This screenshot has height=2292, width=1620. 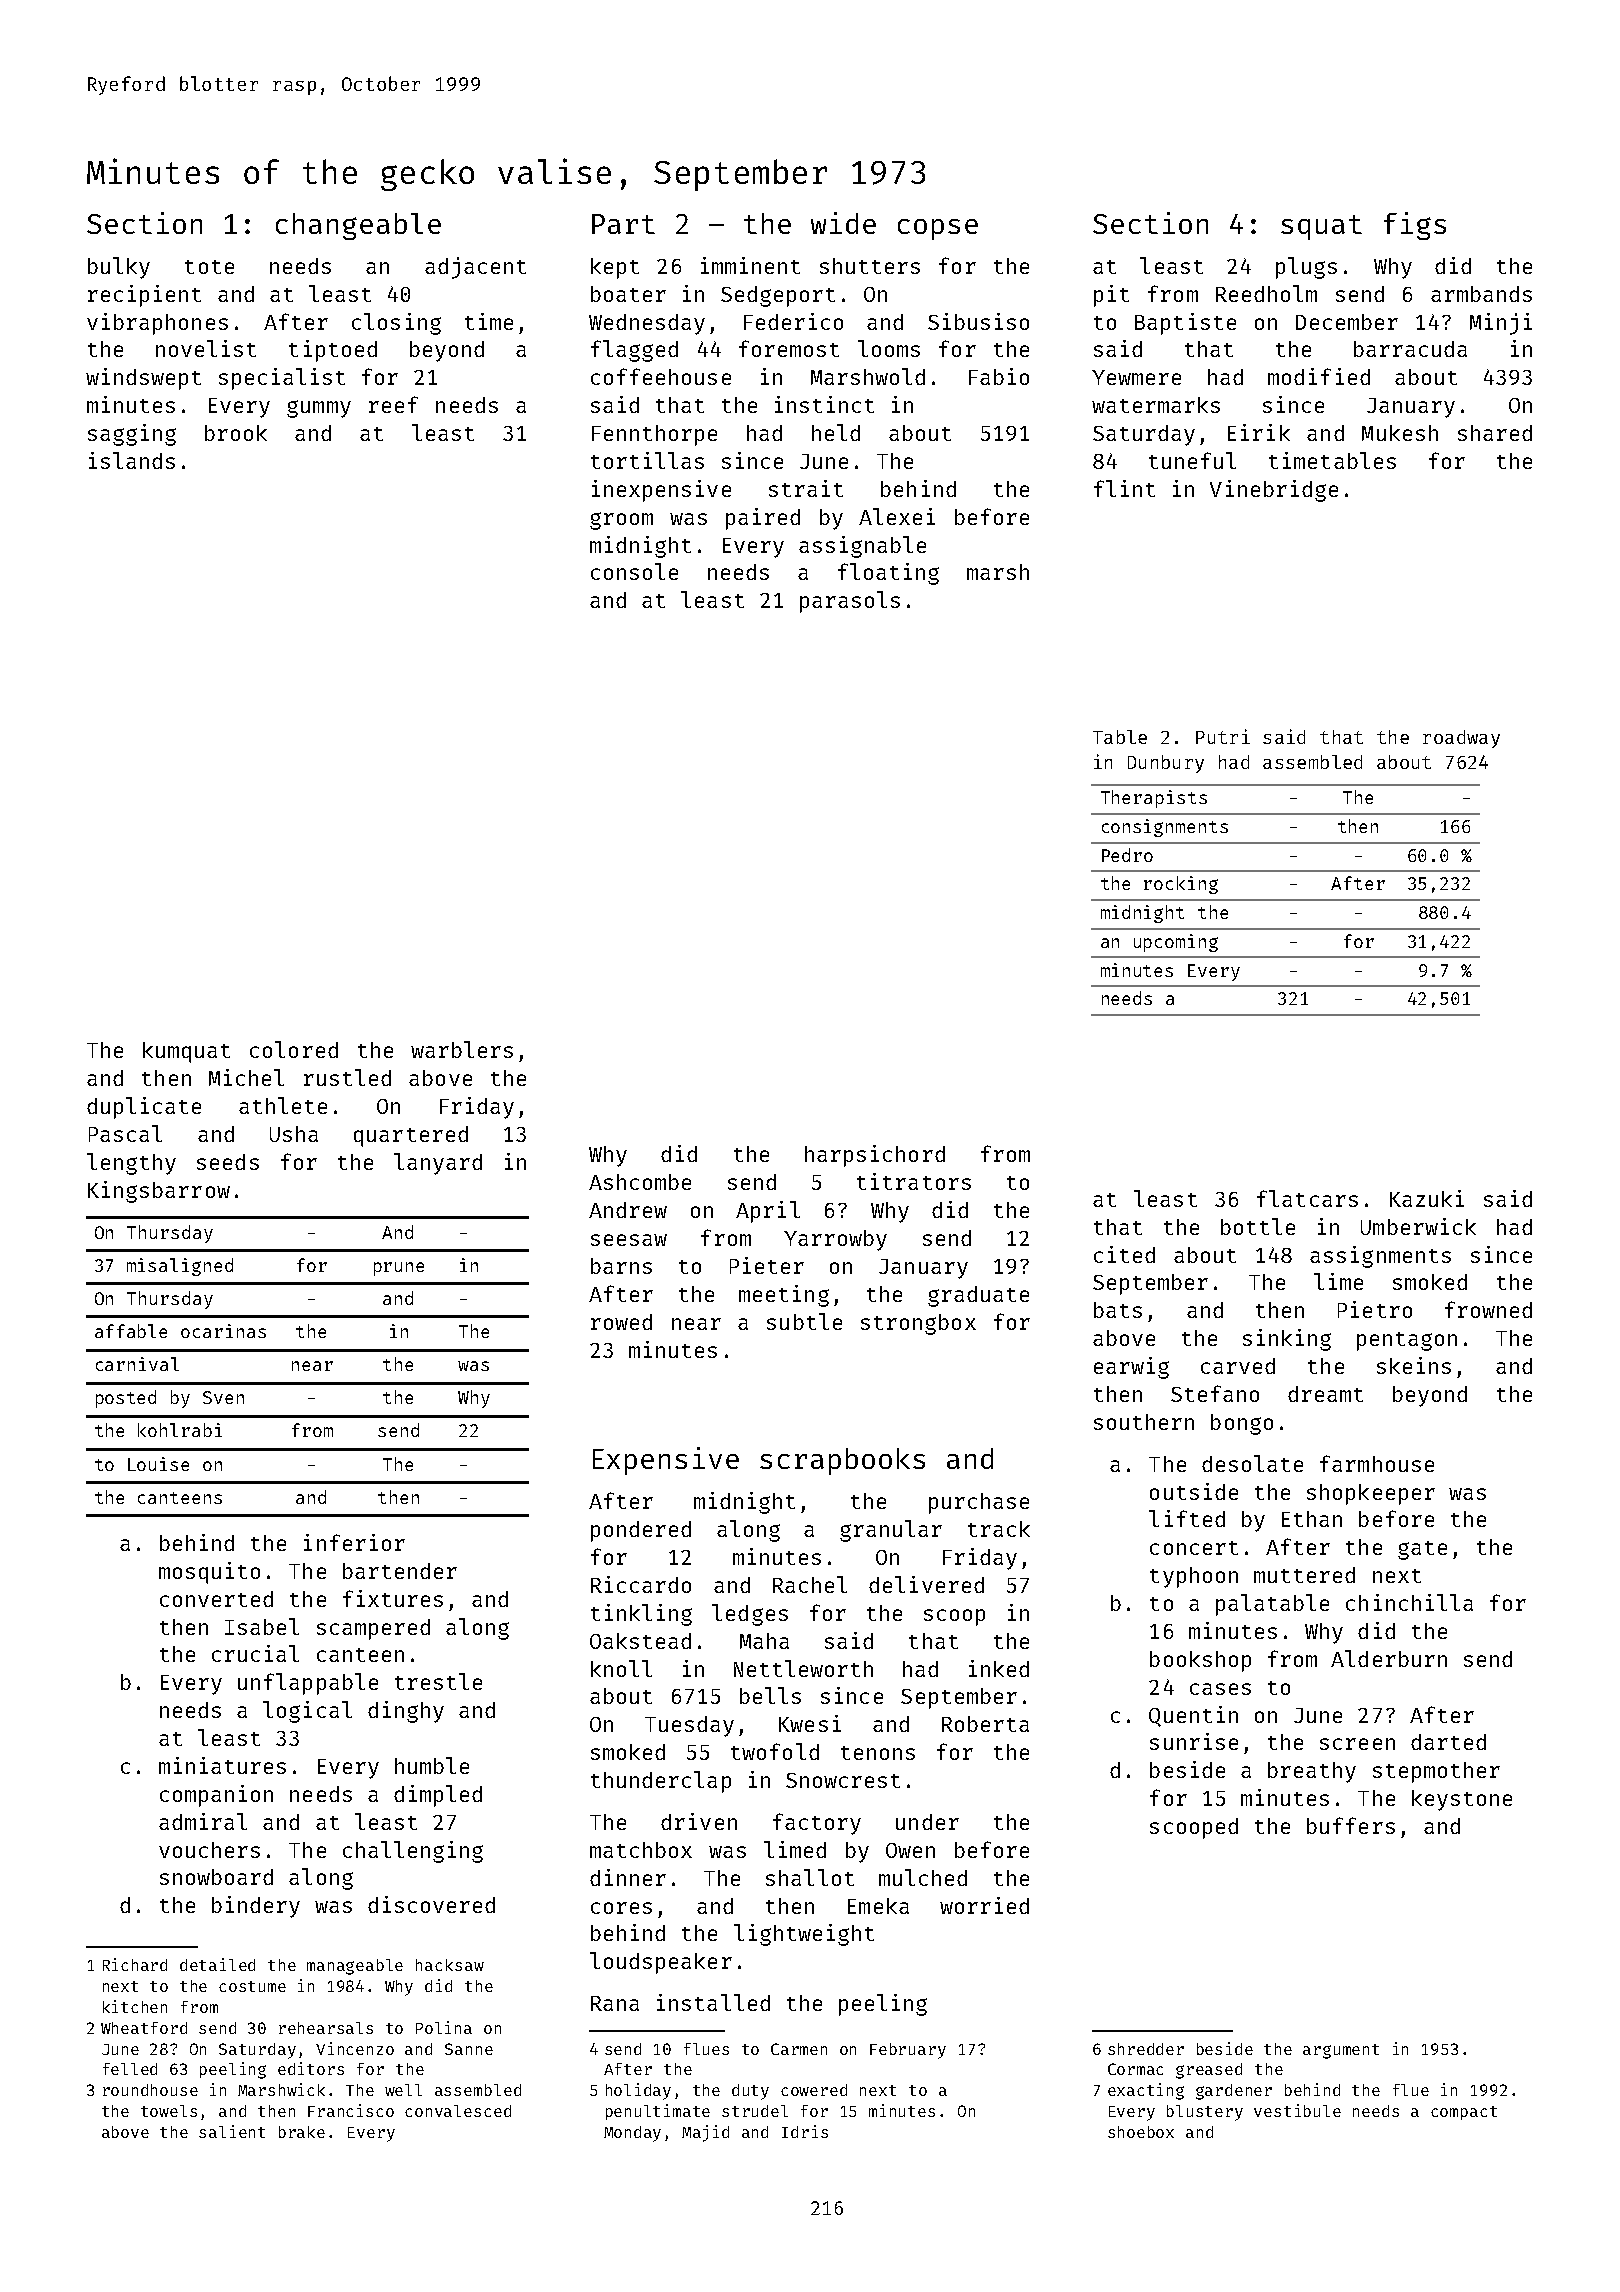 I want to click on cowered, so click(x=814, y=2090).
